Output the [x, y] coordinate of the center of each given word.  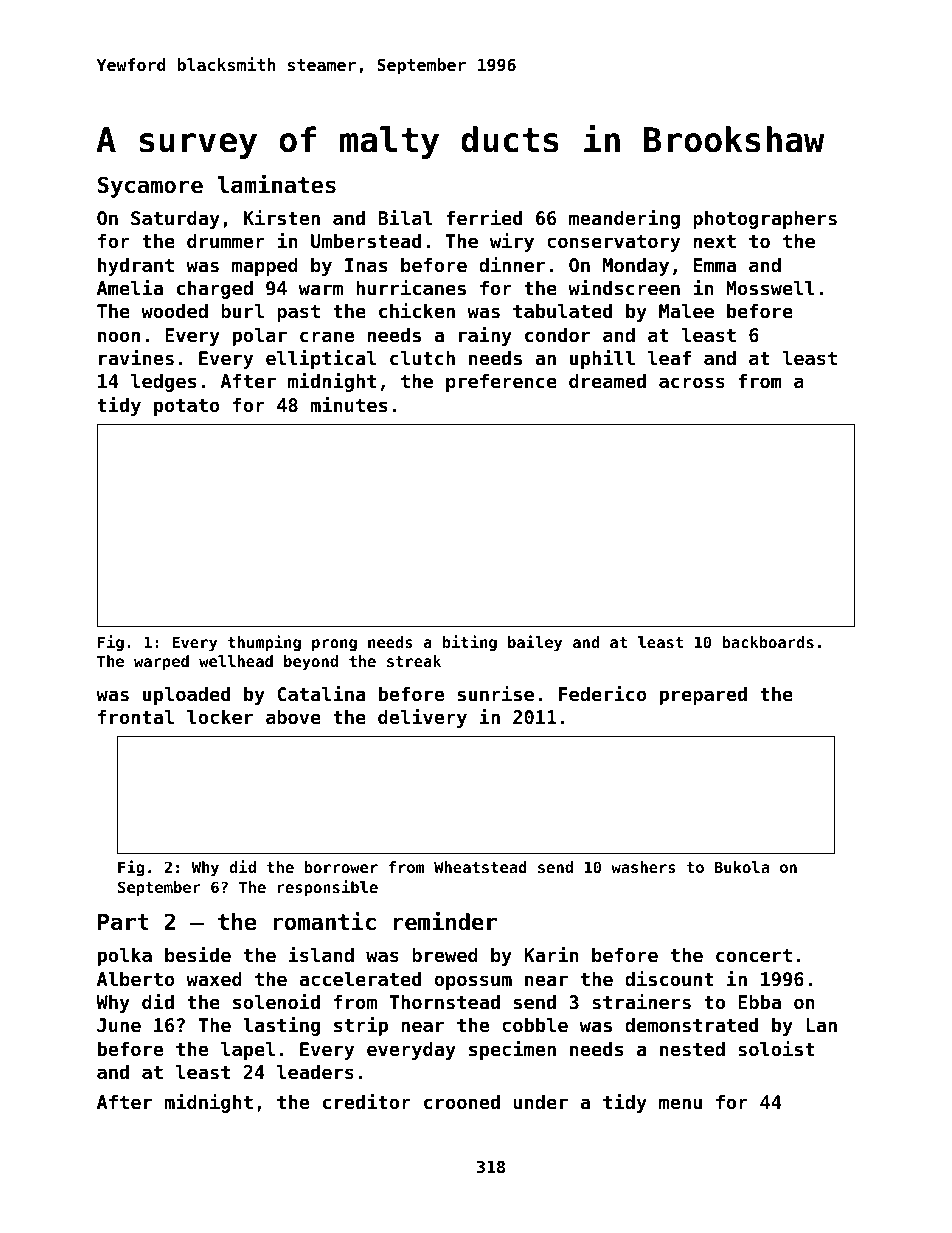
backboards [768, 642]
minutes [348, 404]
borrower [341, 867]
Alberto [136, 979]
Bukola [742, 867]
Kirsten [282, 217]
